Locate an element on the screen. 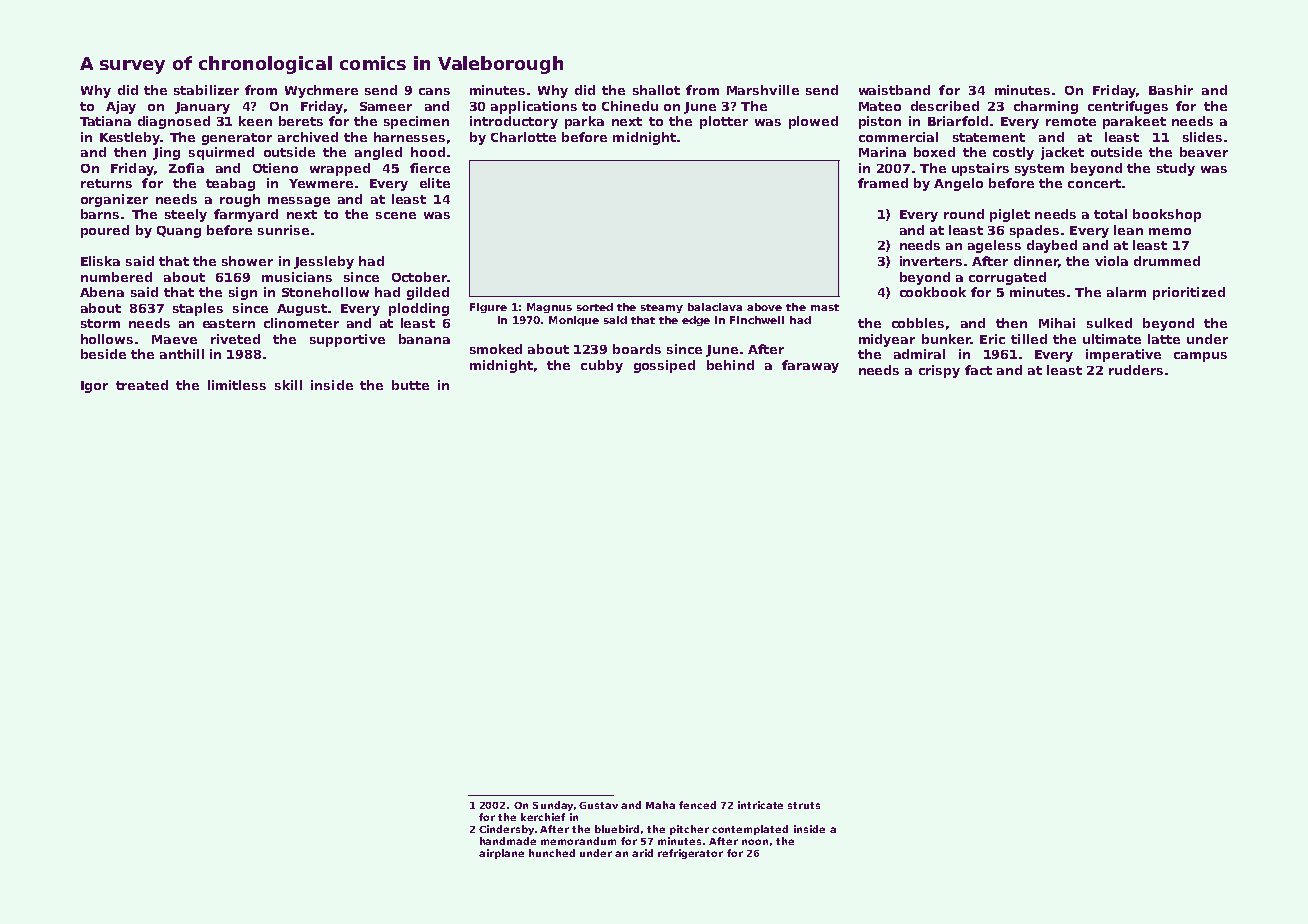 The width and height of the screenshot is (1308, 924). airplane is located at coordinates (501, 854).
